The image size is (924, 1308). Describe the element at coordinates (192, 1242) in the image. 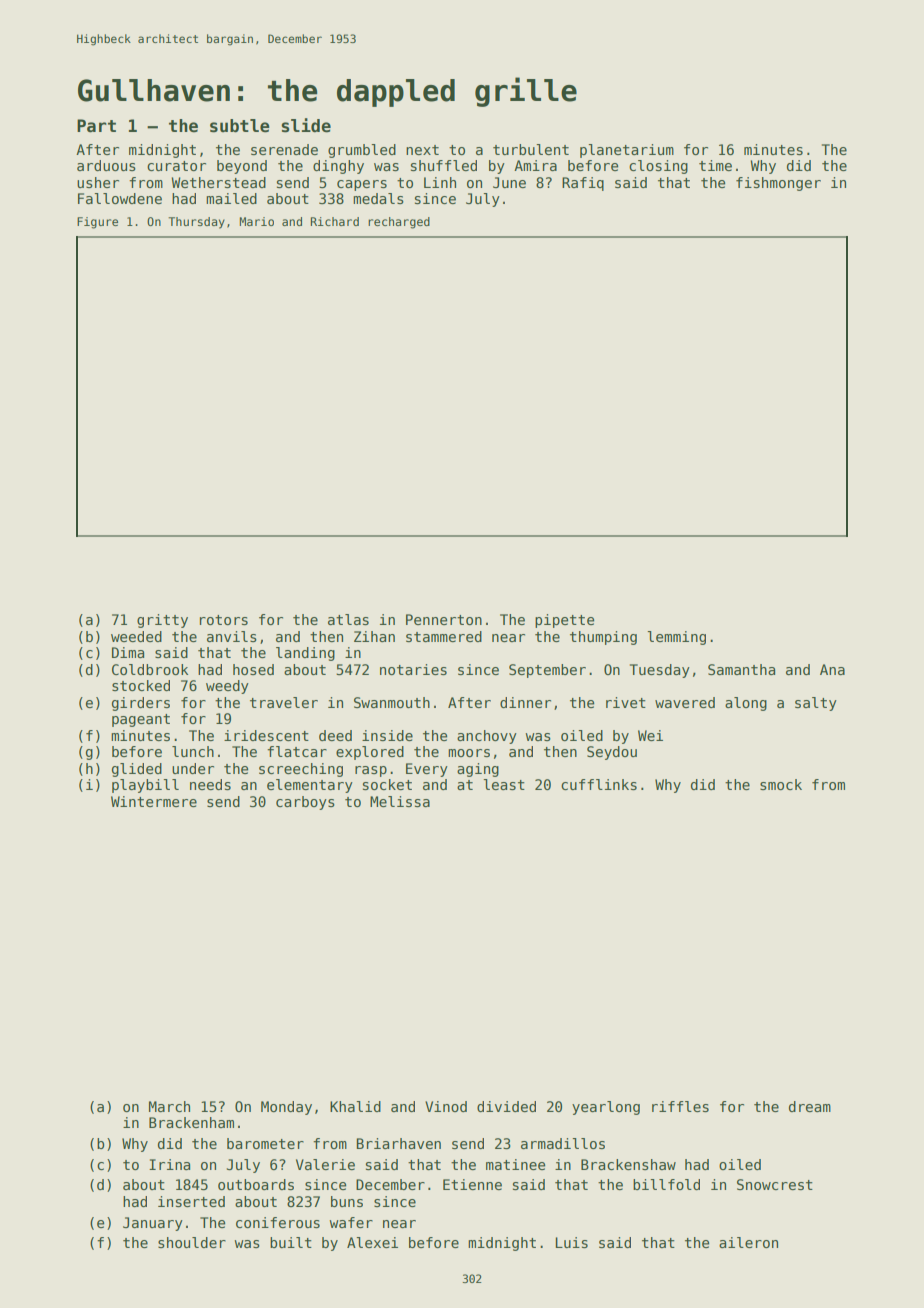

I see `shoulder` at that location.
